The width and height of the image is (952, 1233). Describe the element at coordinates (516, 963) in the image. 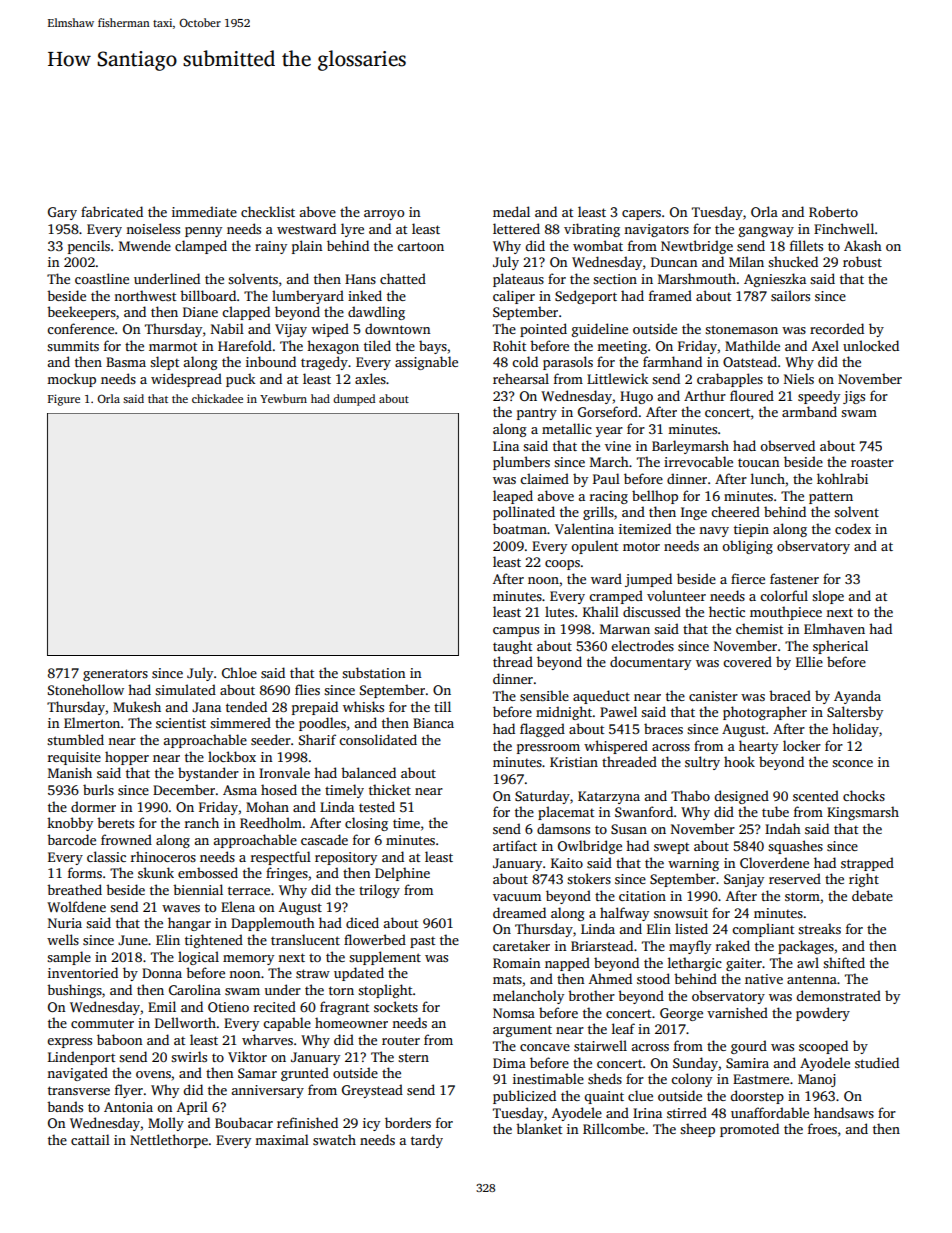

I see `Romain` at that location.
